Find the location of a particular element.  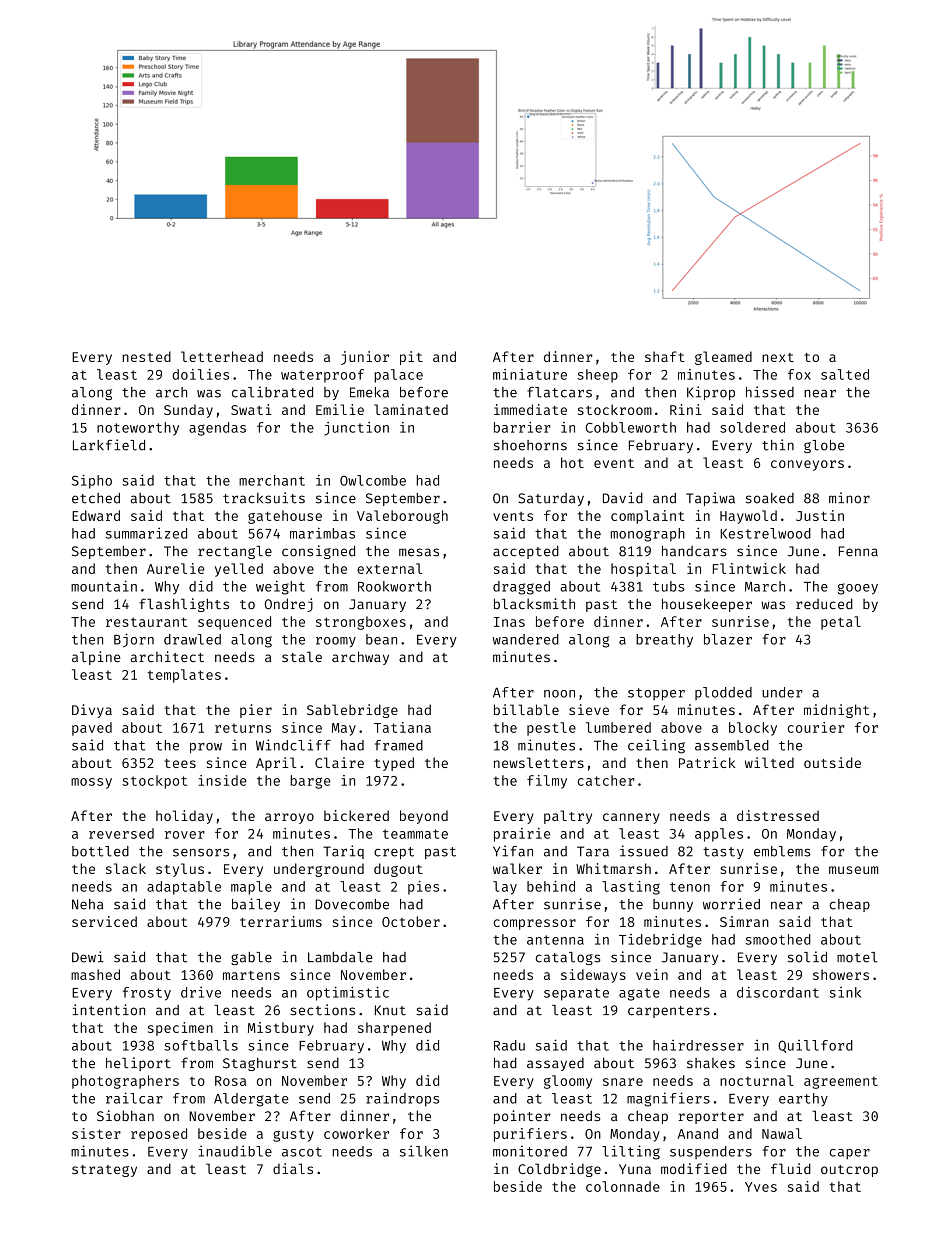

Flintwick is located at coordinates (749, 568).
